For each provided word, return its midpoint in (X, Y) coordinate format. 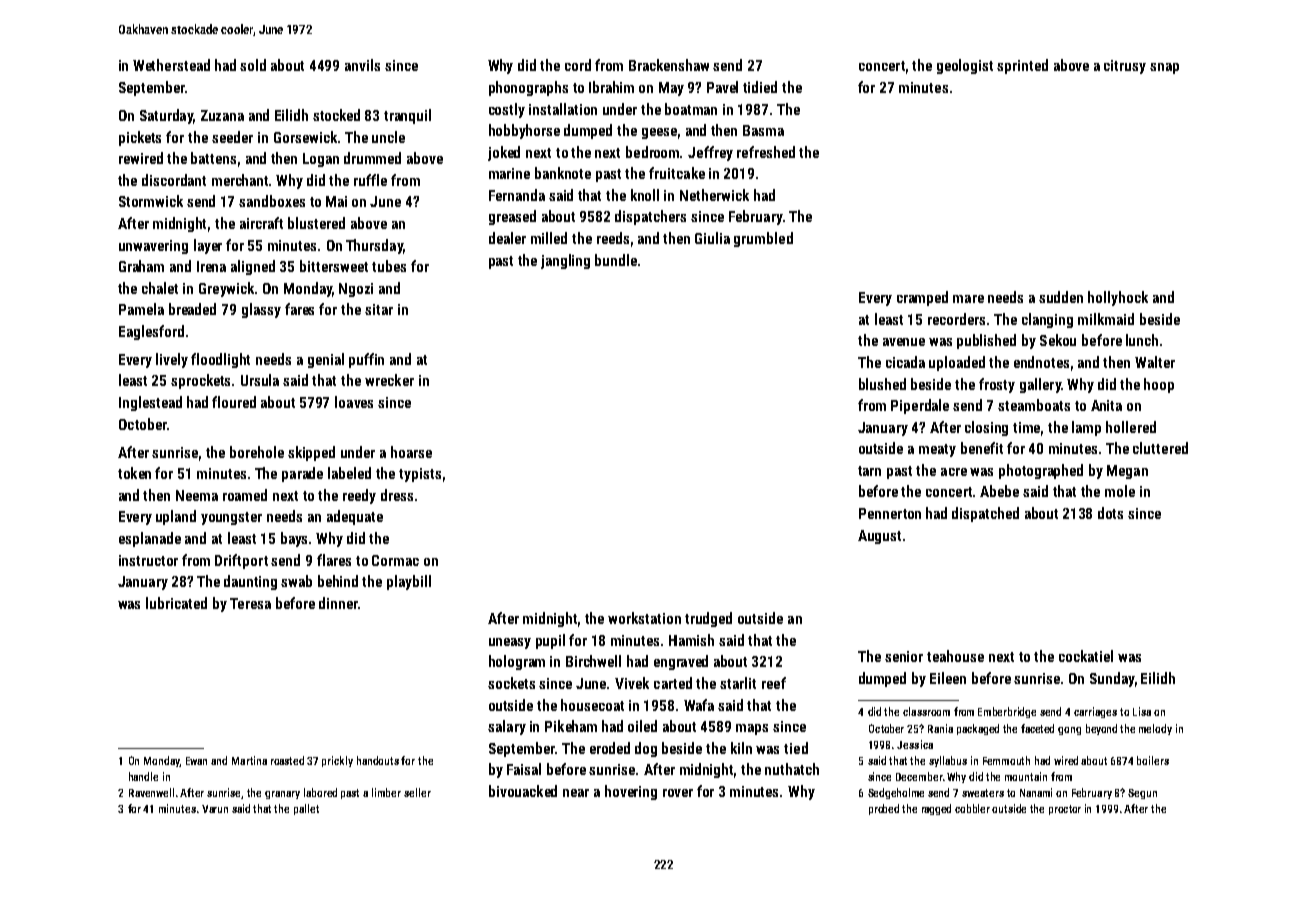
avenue (904, 342)
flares (334, 560)
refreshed (766, 152)
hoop (1159, 385)
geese (659, 133)
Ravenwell (151, 792)
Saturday (166, 116)
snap (1164, 68)
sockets (511, 683)
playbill (409, 582)
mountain (1026, 776)
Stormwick (151, 201)
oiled (642, 726)
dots (1110, 513)
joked (504, 153)
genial (326, 360)
